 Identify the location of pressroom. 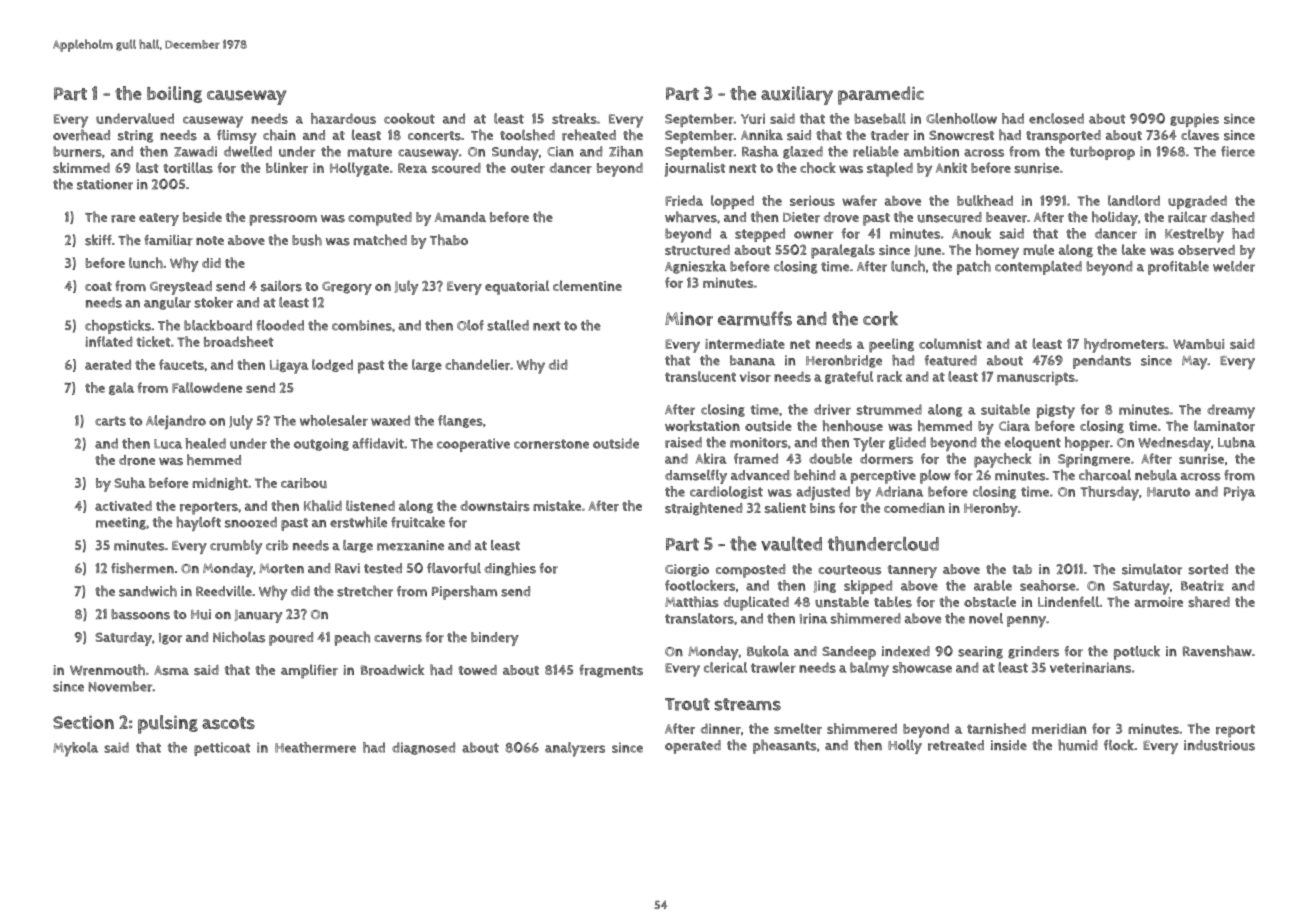
(283, 220).
